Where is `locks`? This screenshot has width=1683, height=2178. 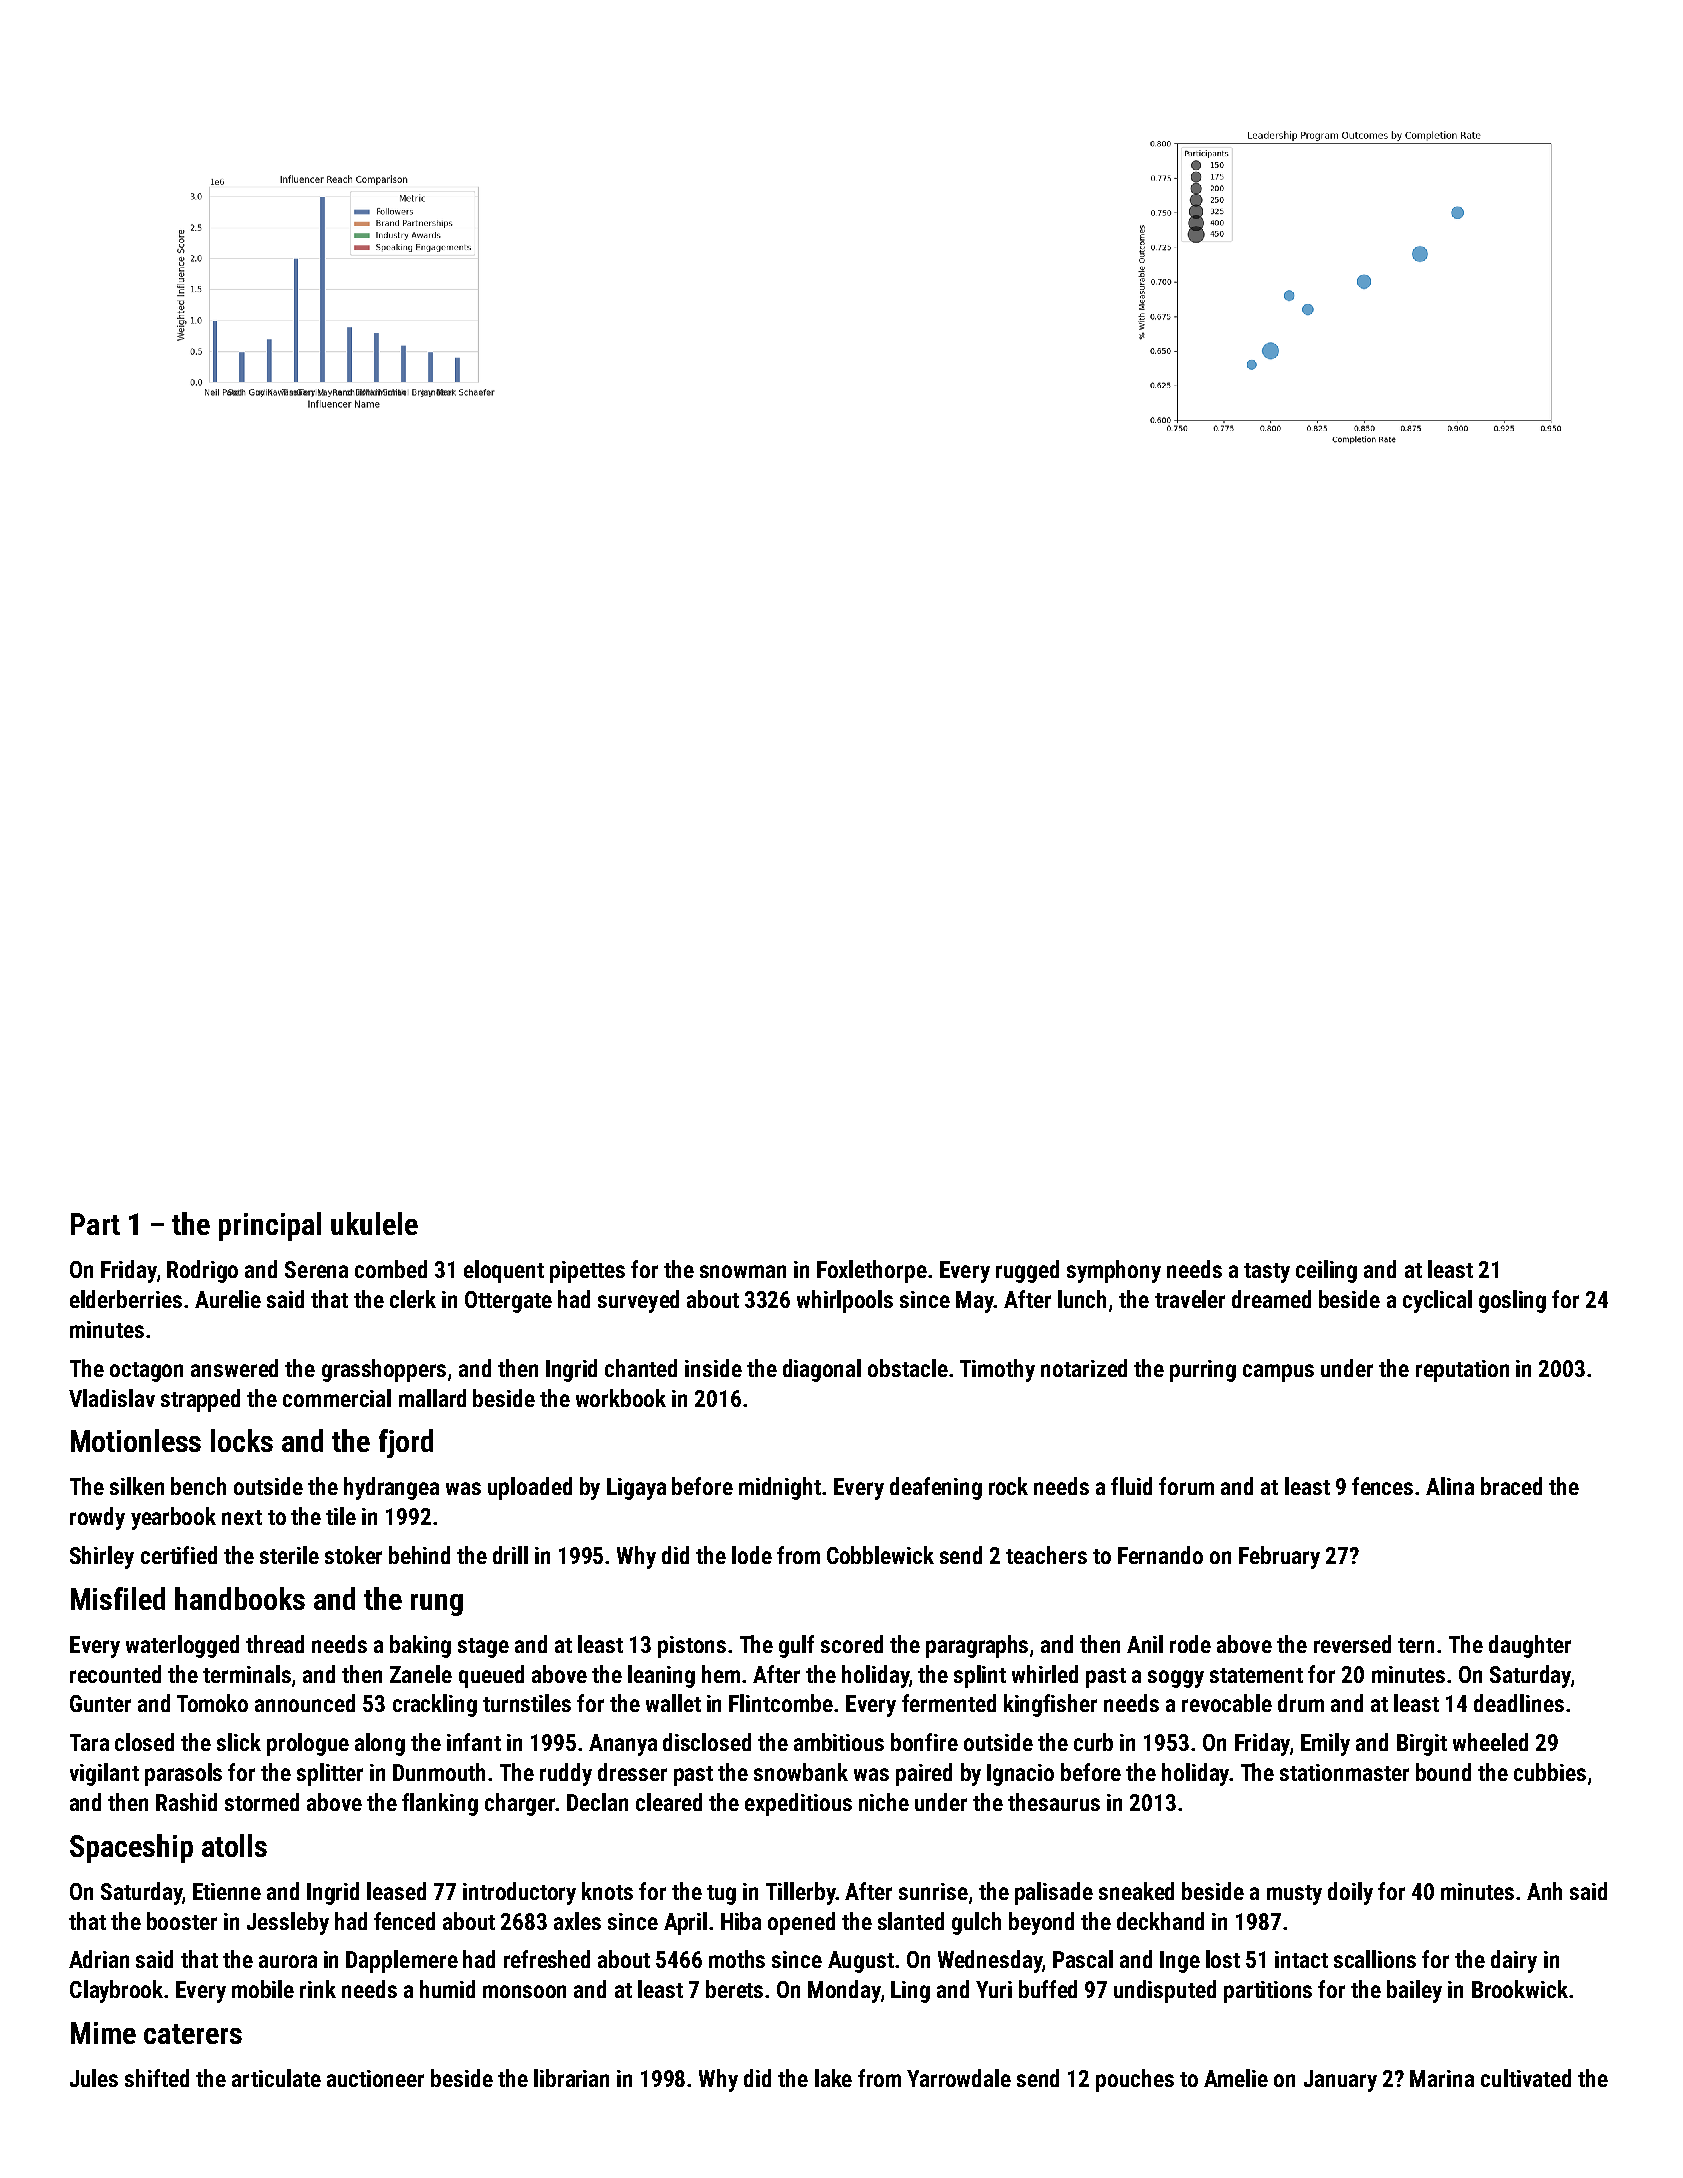
locks is located at coordinates (242, 1440).
